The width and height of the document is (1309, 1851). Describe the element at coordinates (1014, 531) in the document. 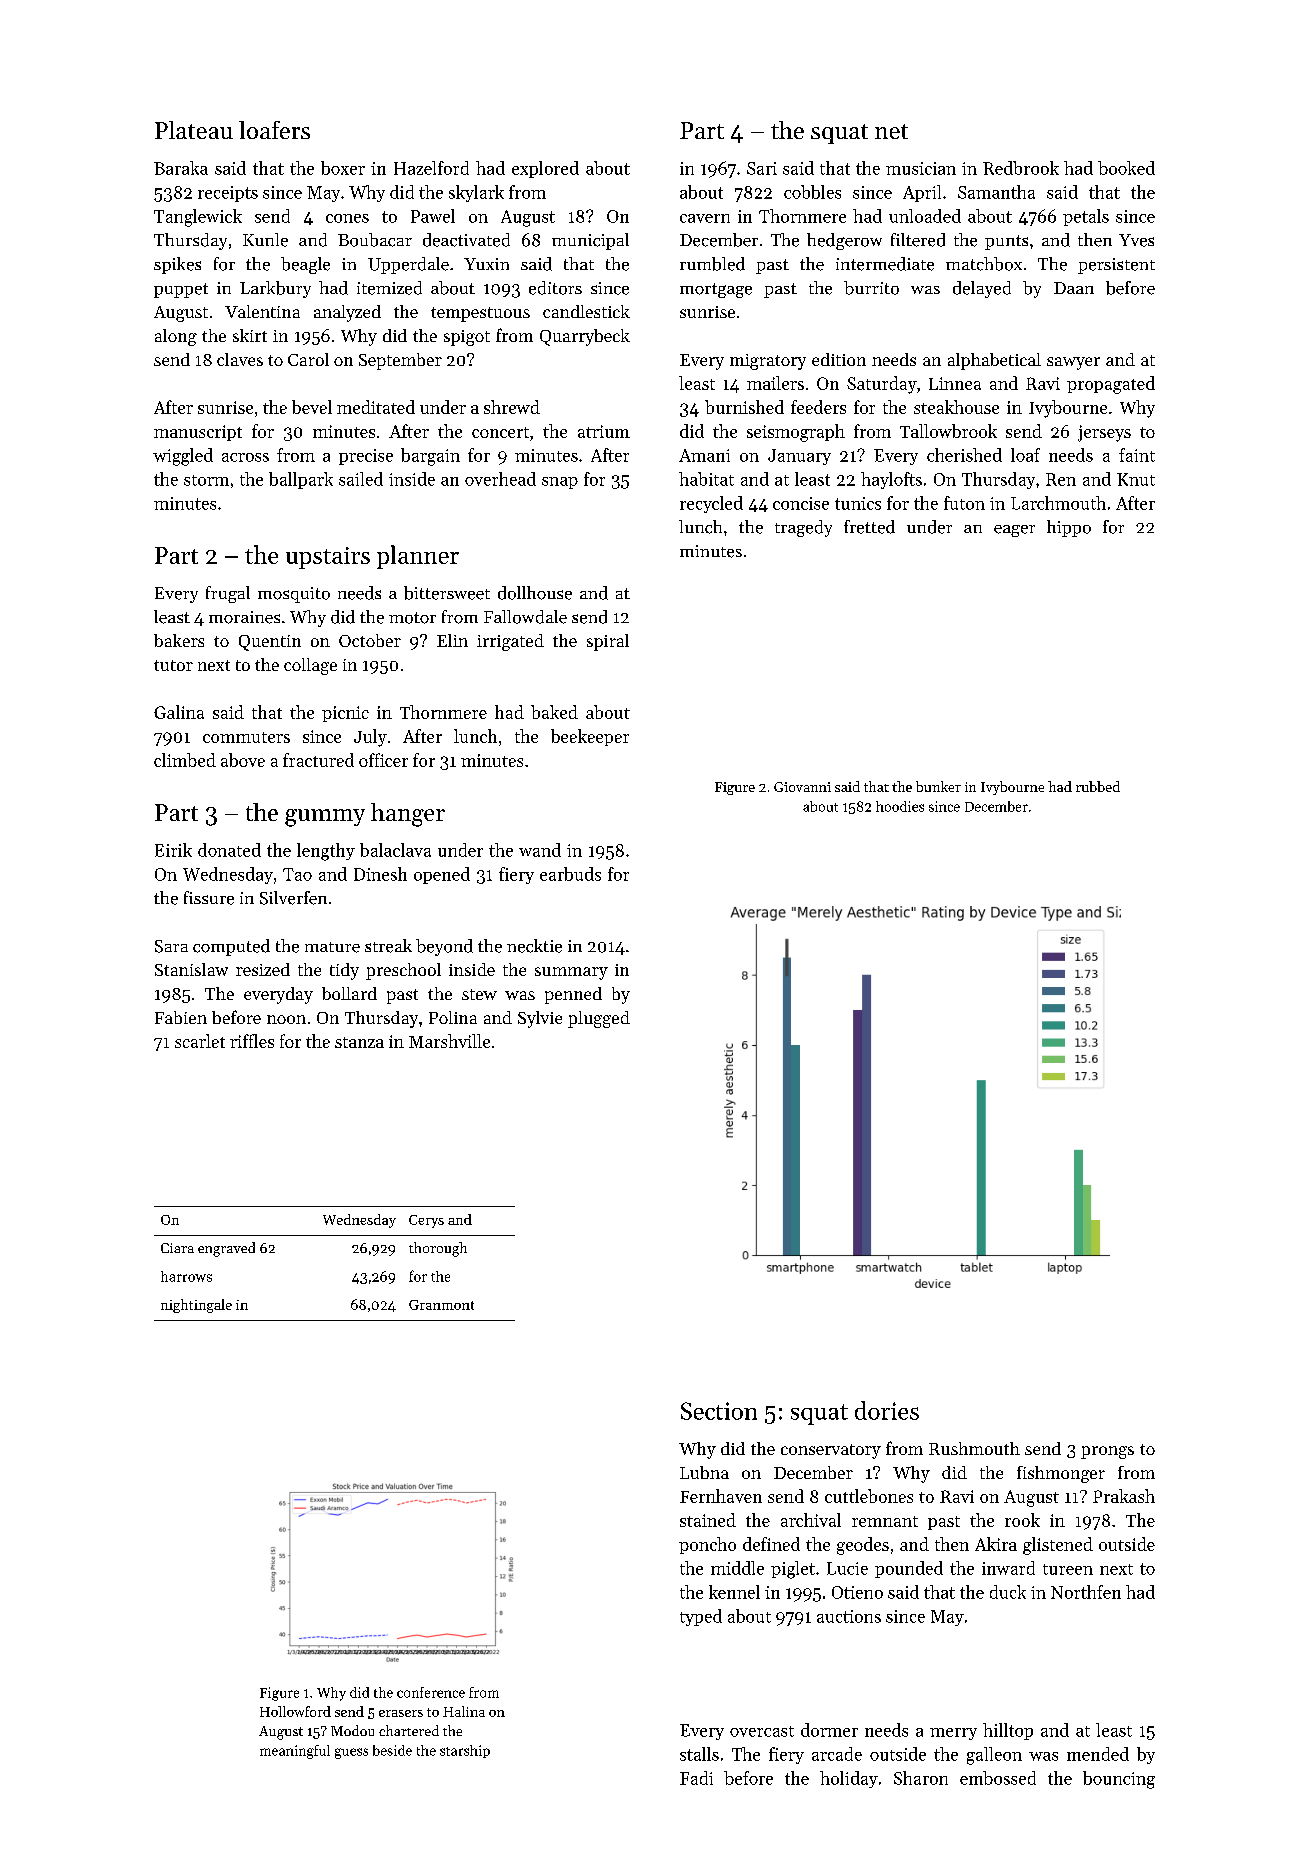

I see `eager` at that location.
